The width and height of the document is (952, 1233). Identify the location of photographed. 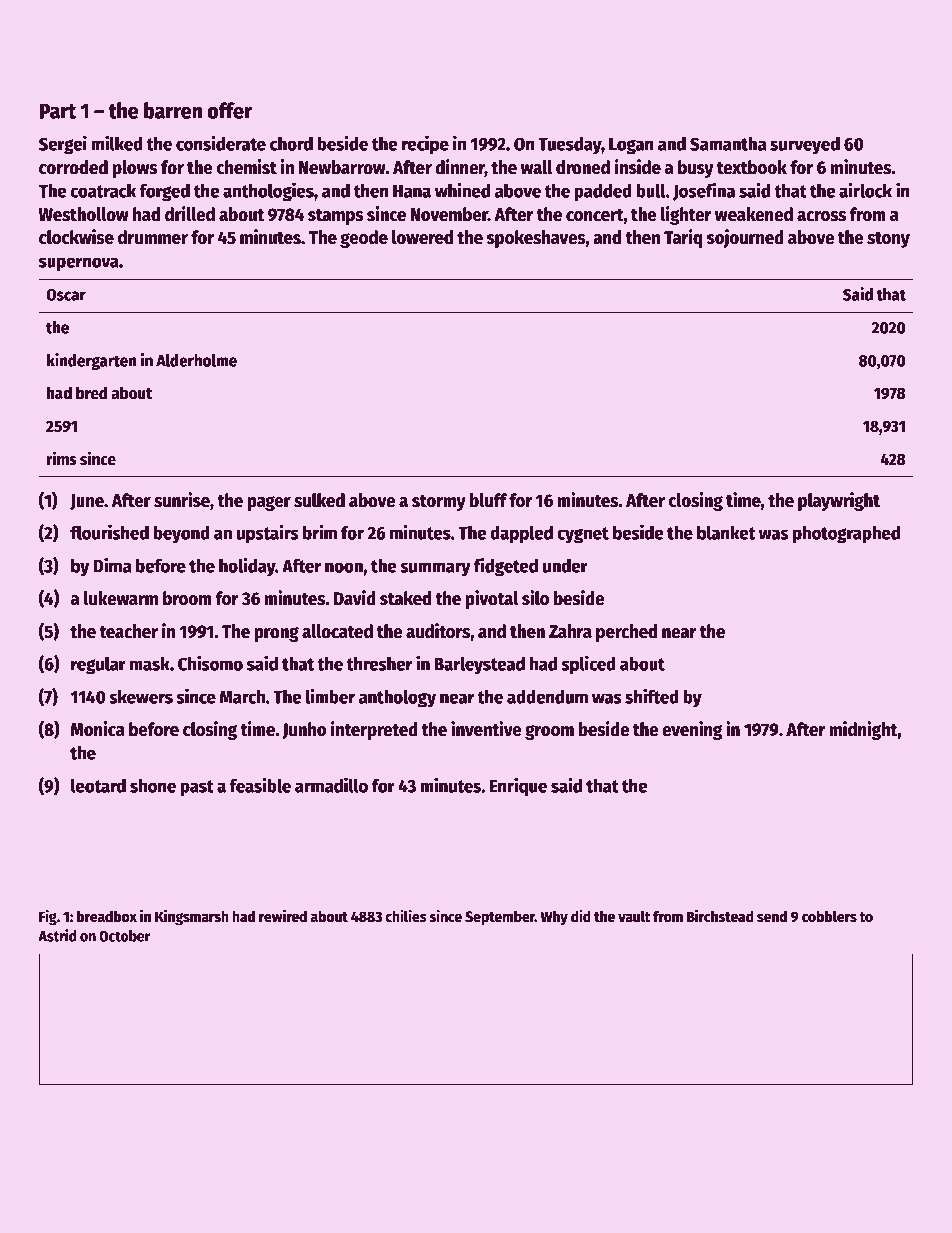
(846, 534).
